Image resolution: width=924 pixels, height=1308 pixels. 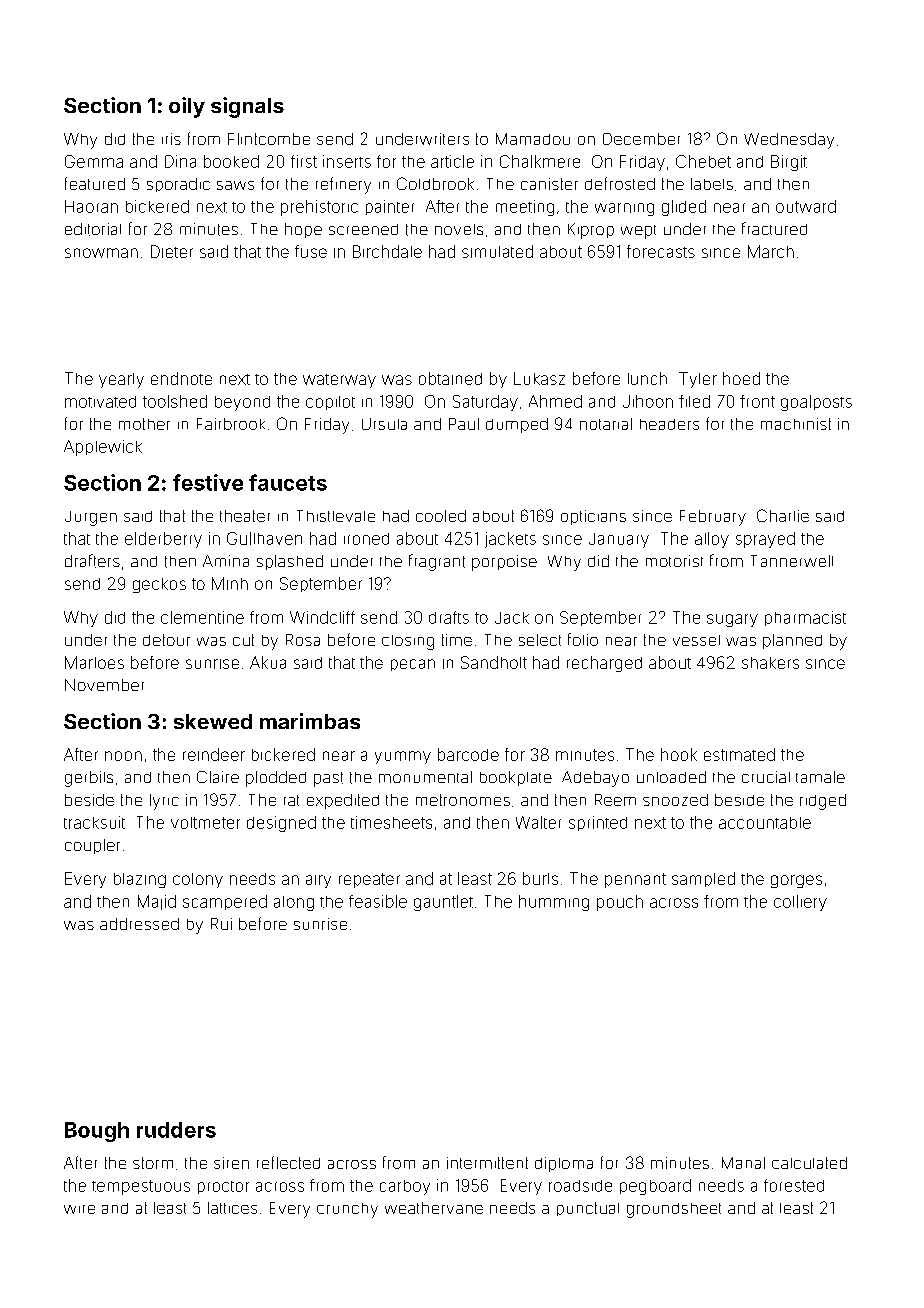 I want to click on porpoise, so click(x=504, y=563).
